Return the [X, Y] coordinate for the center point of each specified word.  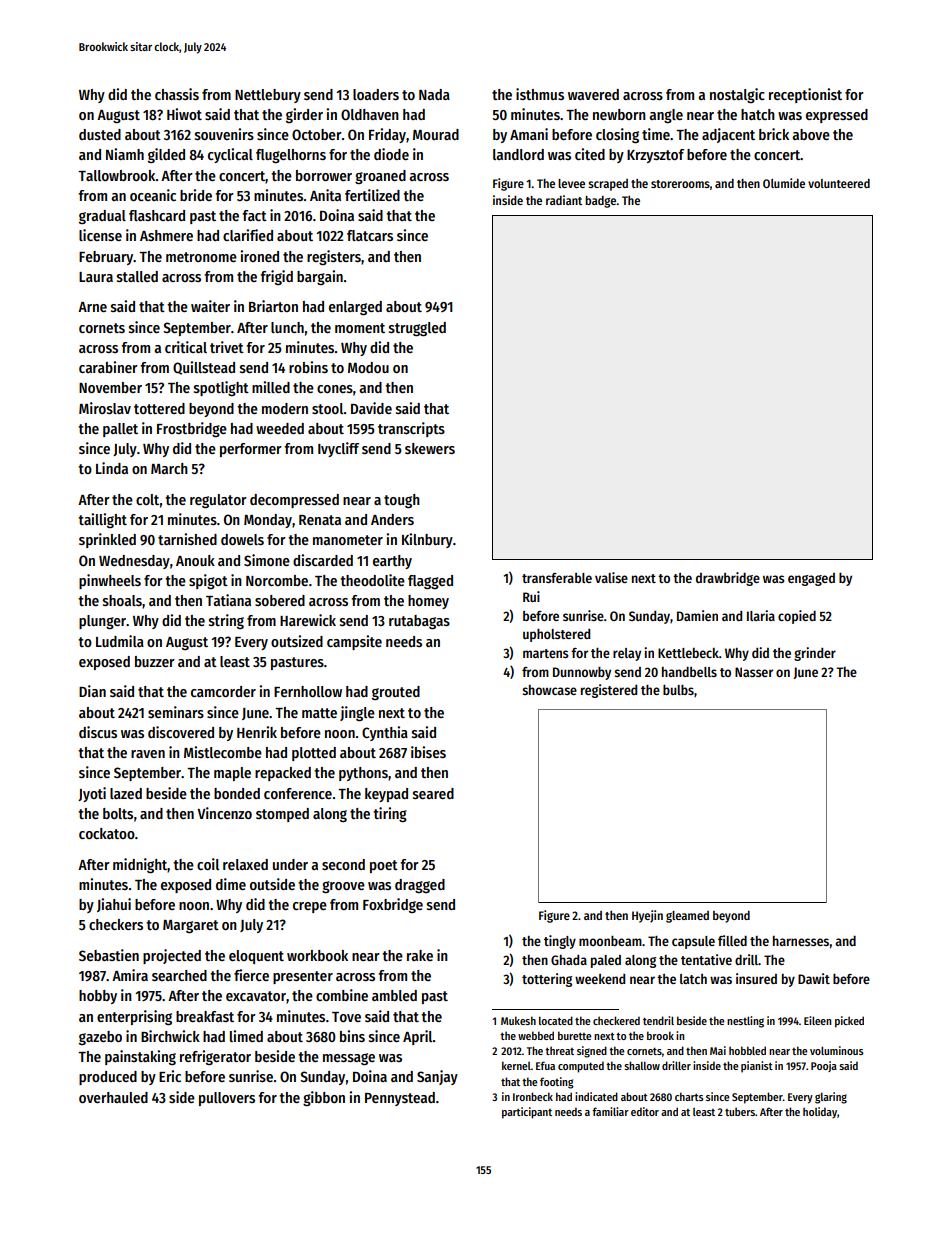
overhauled [113, 1097]
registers [334, 257]
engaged [811, 579]
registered [609, 691]
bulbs [678, 690]
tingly [560, 942]
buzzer [155, 661]
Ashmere [166, 235]
